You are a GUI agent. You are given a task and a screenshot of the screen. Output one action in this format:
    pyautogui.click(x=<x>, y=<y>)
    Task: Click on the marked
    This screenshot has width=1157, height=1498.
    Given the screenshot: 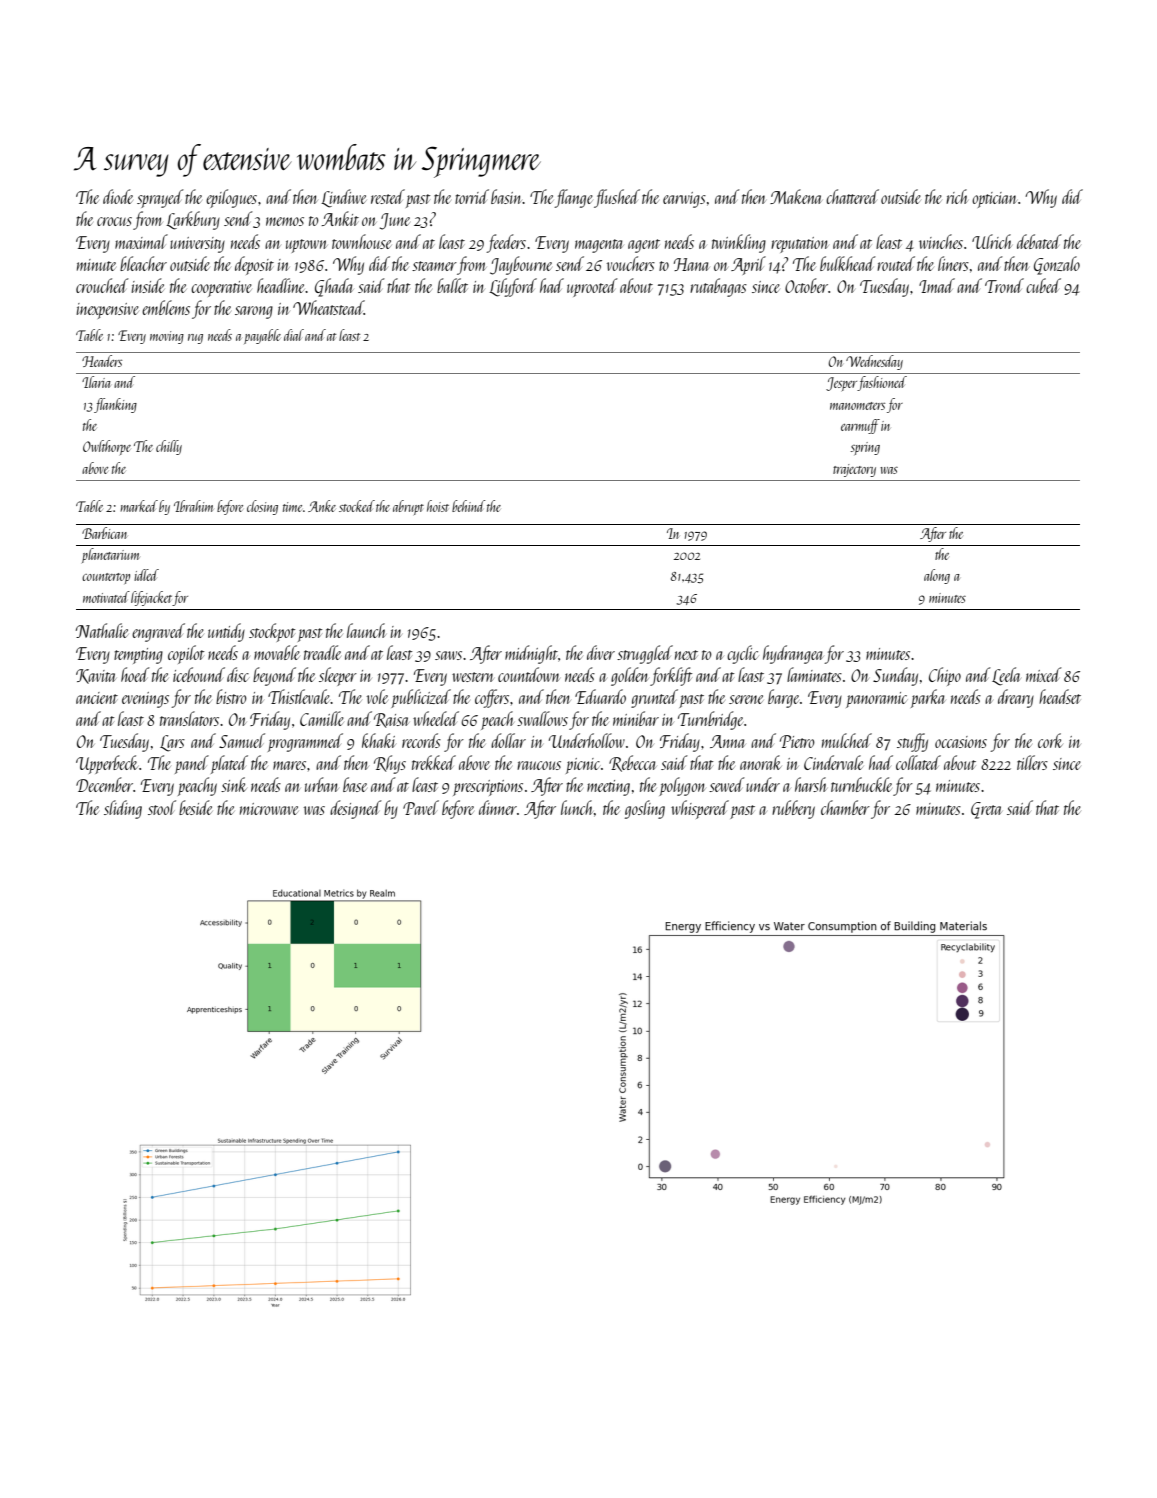 What is the action you would take?
    pyautogui.click(x=139, y=506)
